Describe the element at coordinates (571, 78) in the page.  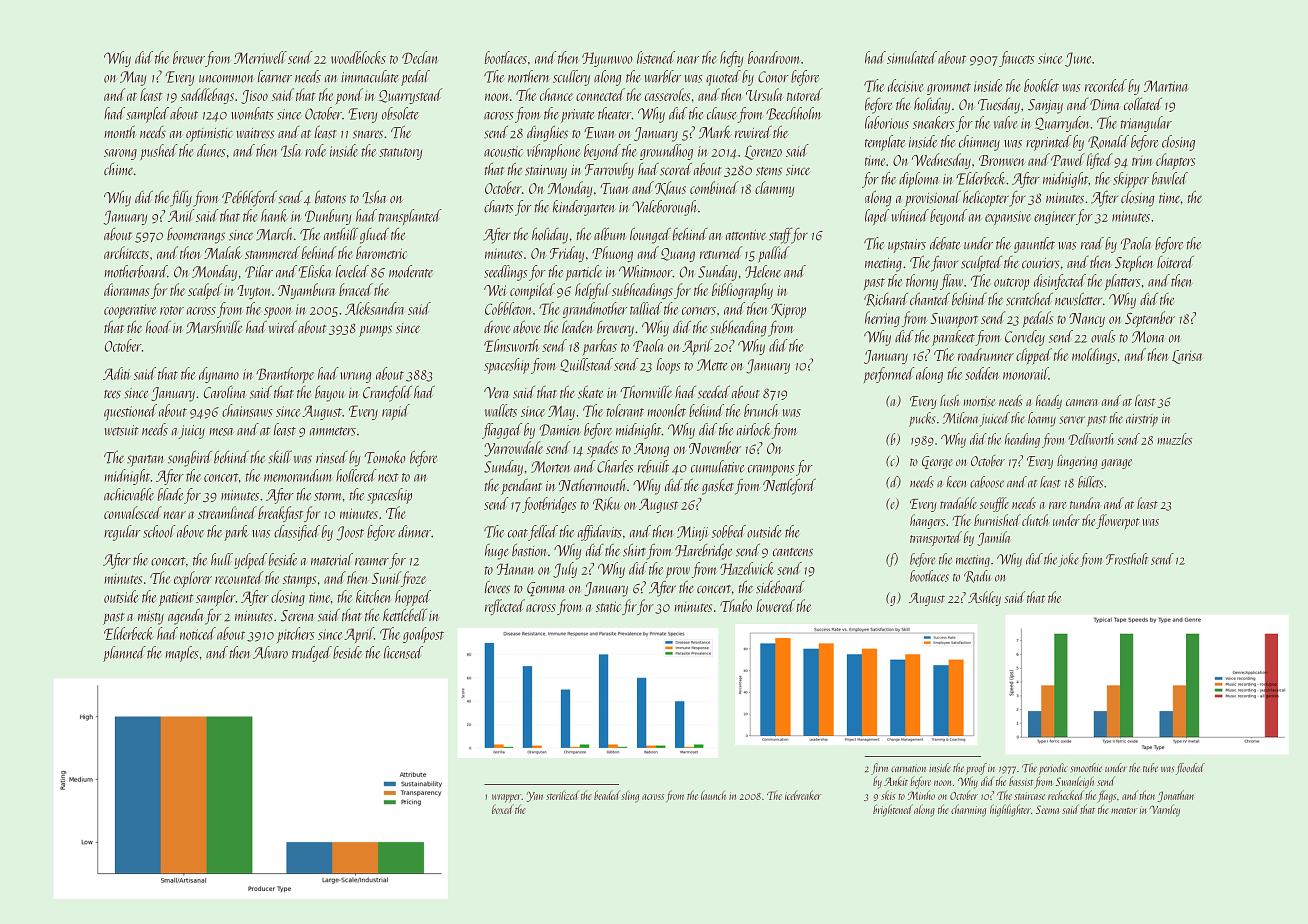
I see `scullery` at that location.
